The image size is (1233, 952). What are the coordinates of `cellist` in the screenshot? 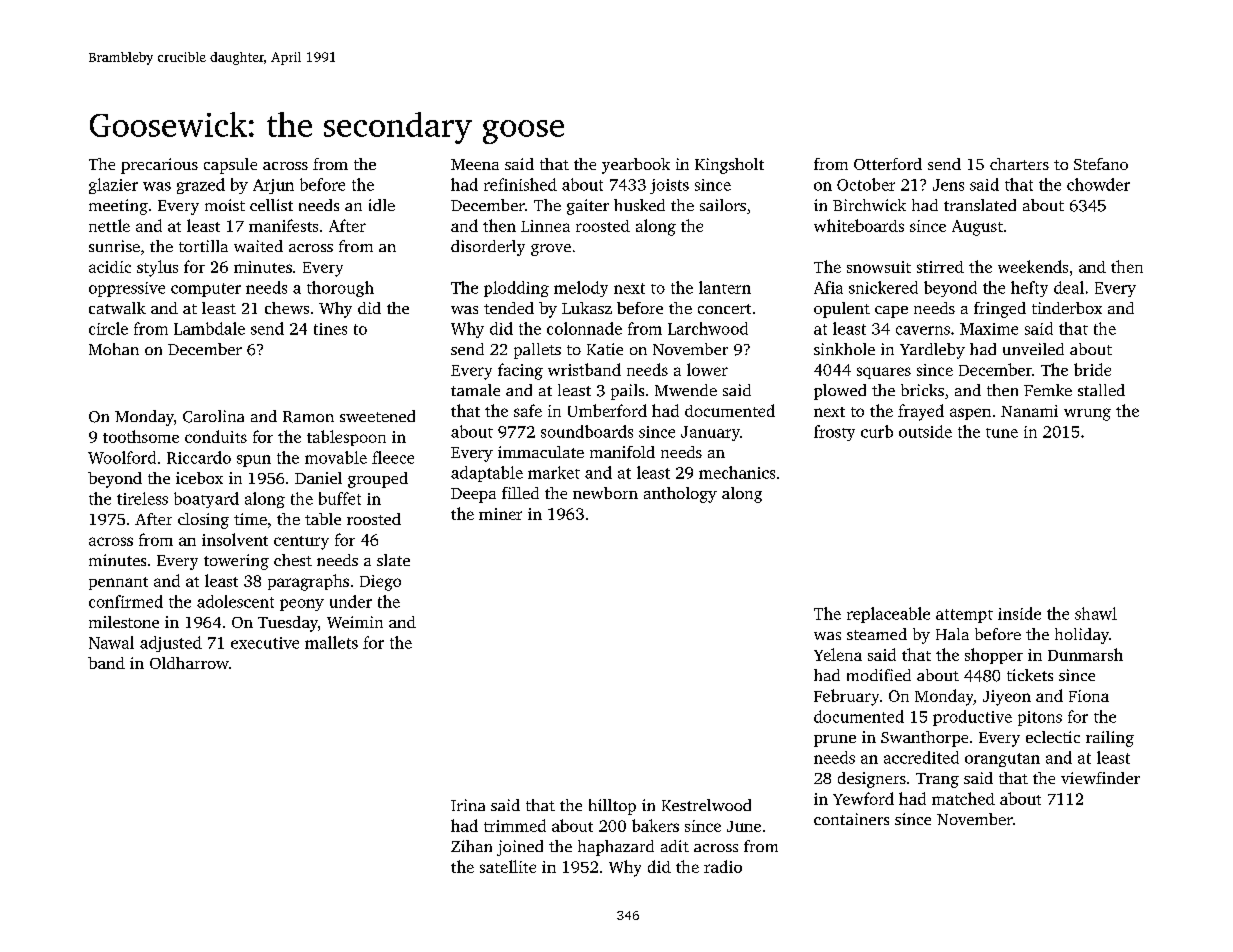 It's located at (271, 205).
